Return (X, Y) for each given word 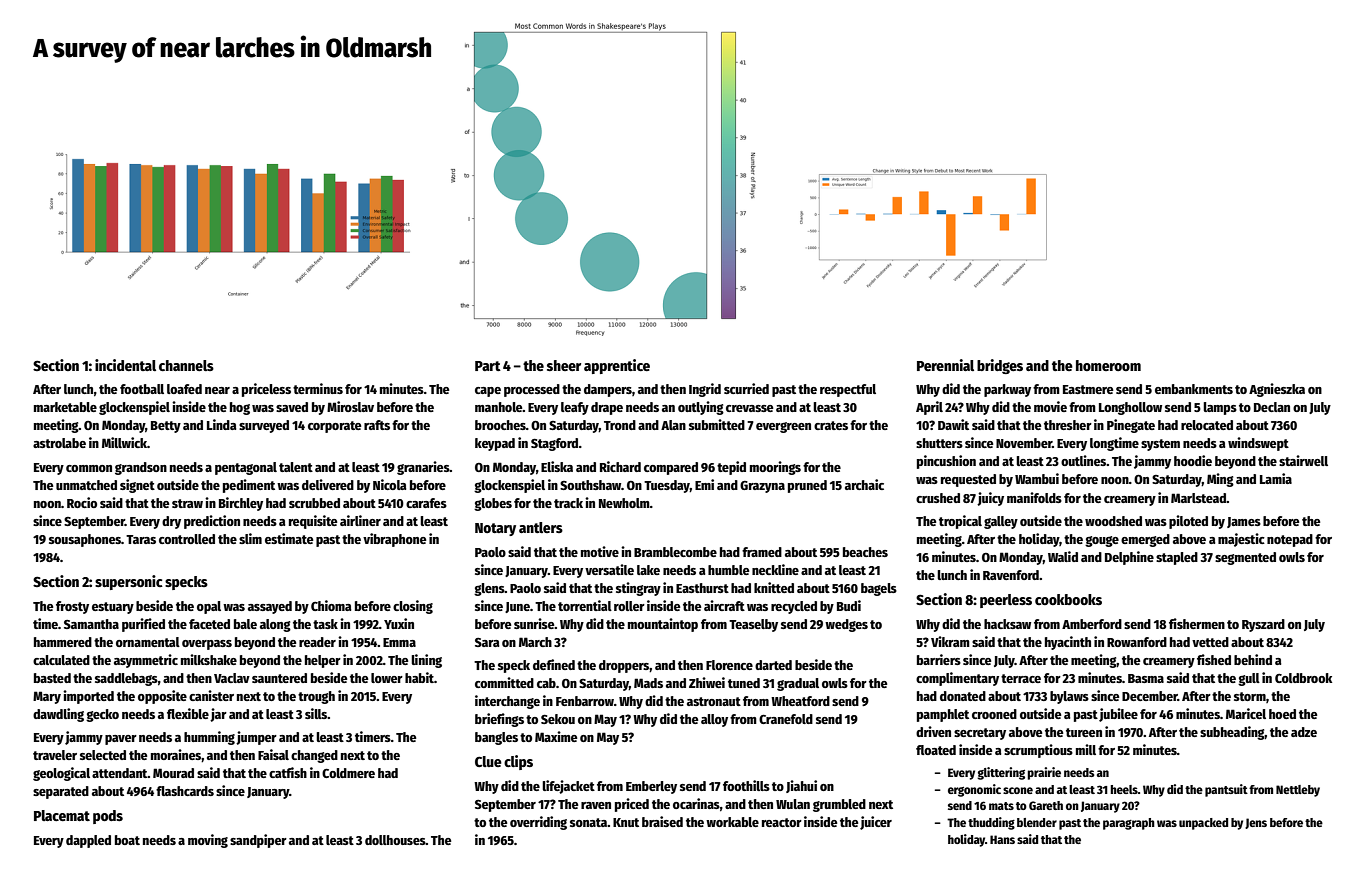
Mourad (173, 773)
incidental (125, 365)
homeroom (1108, 365)
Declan (1272, 407)
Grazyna (762, 487)
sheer (564, 365)
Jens (1256, 823)
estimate (289, 538)
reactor (782, 822)
